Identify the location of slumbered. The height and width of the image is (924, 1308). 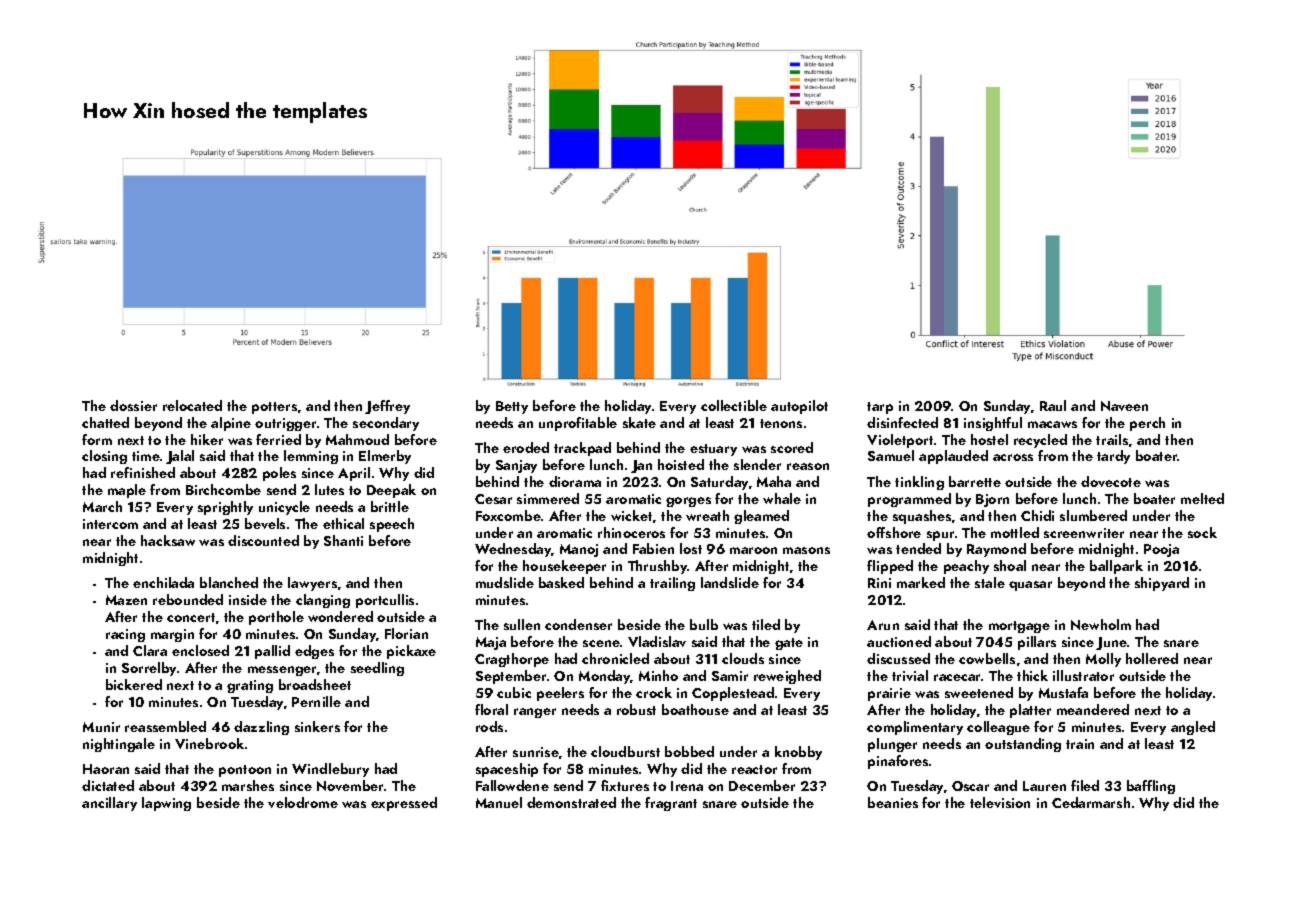
(1093, 515).
